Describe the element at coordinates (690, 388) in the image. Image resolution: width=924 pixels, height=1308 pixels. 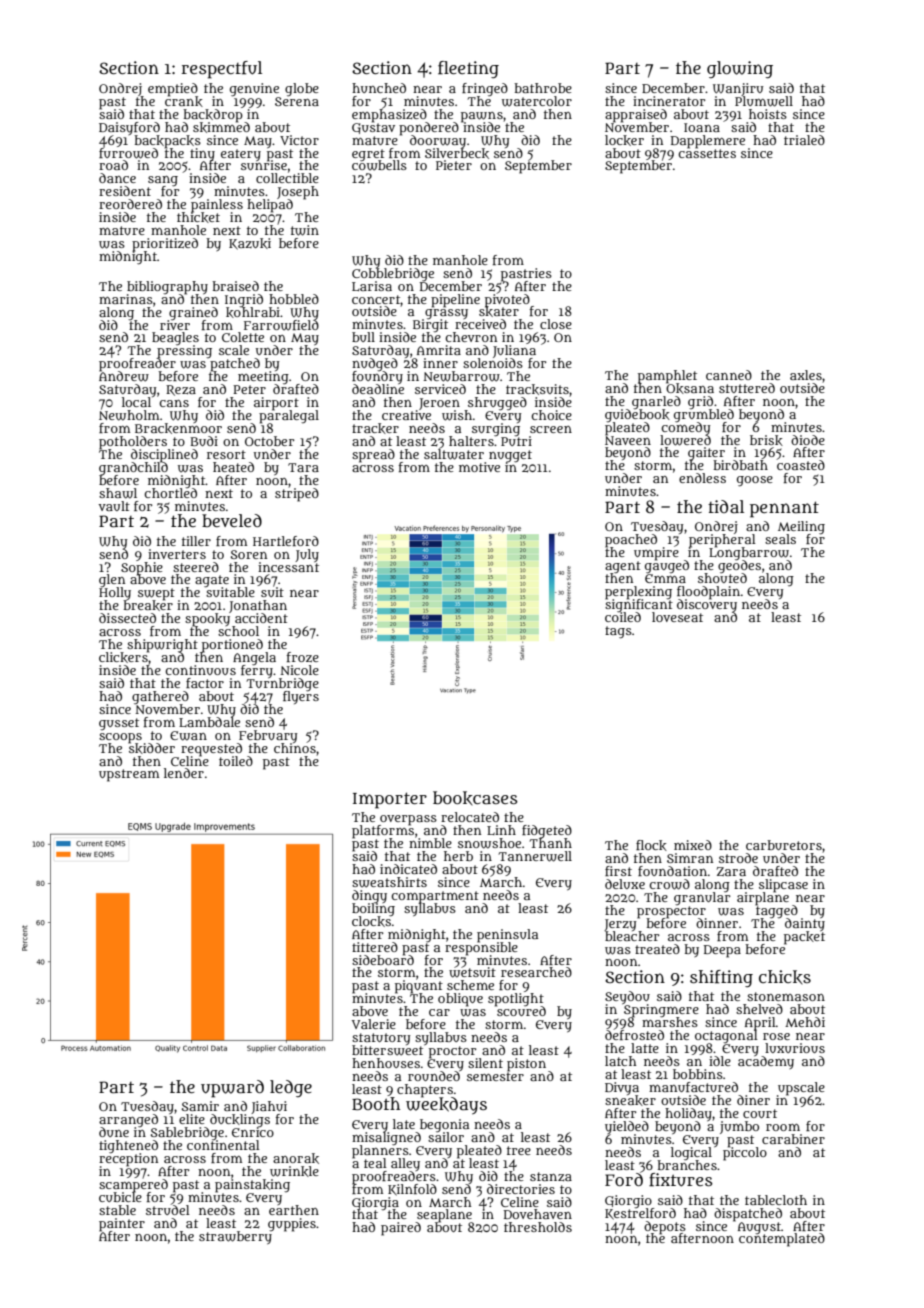
I see `Oksana` at that location.
